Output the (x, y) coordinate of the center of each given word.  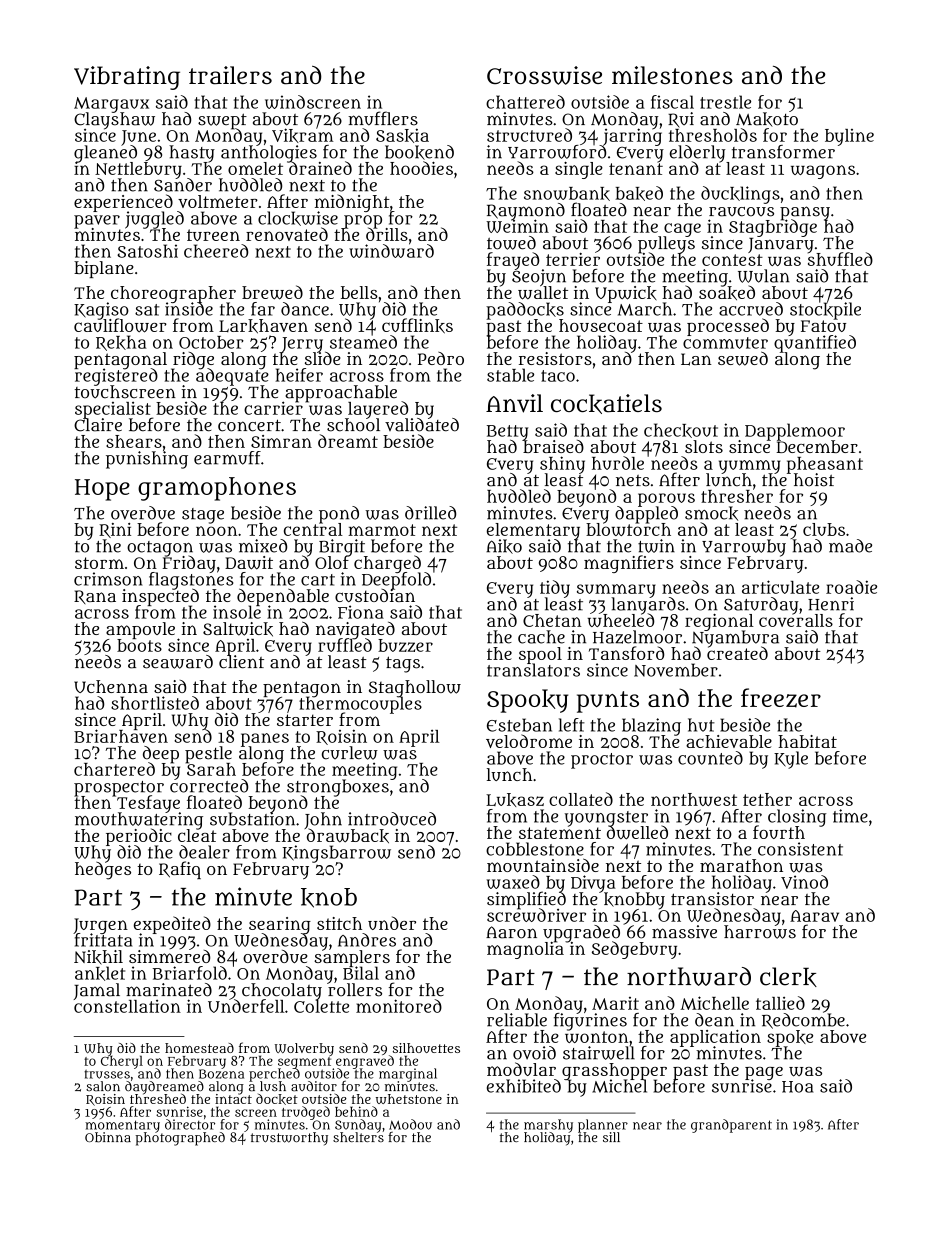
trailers (230, 75)
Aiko (504, 546)
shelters (358, 1137)
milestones (672, 75)
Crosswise (544, 75)
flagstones (191, 581)
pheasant (825, 465)
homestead (199, 1048)
